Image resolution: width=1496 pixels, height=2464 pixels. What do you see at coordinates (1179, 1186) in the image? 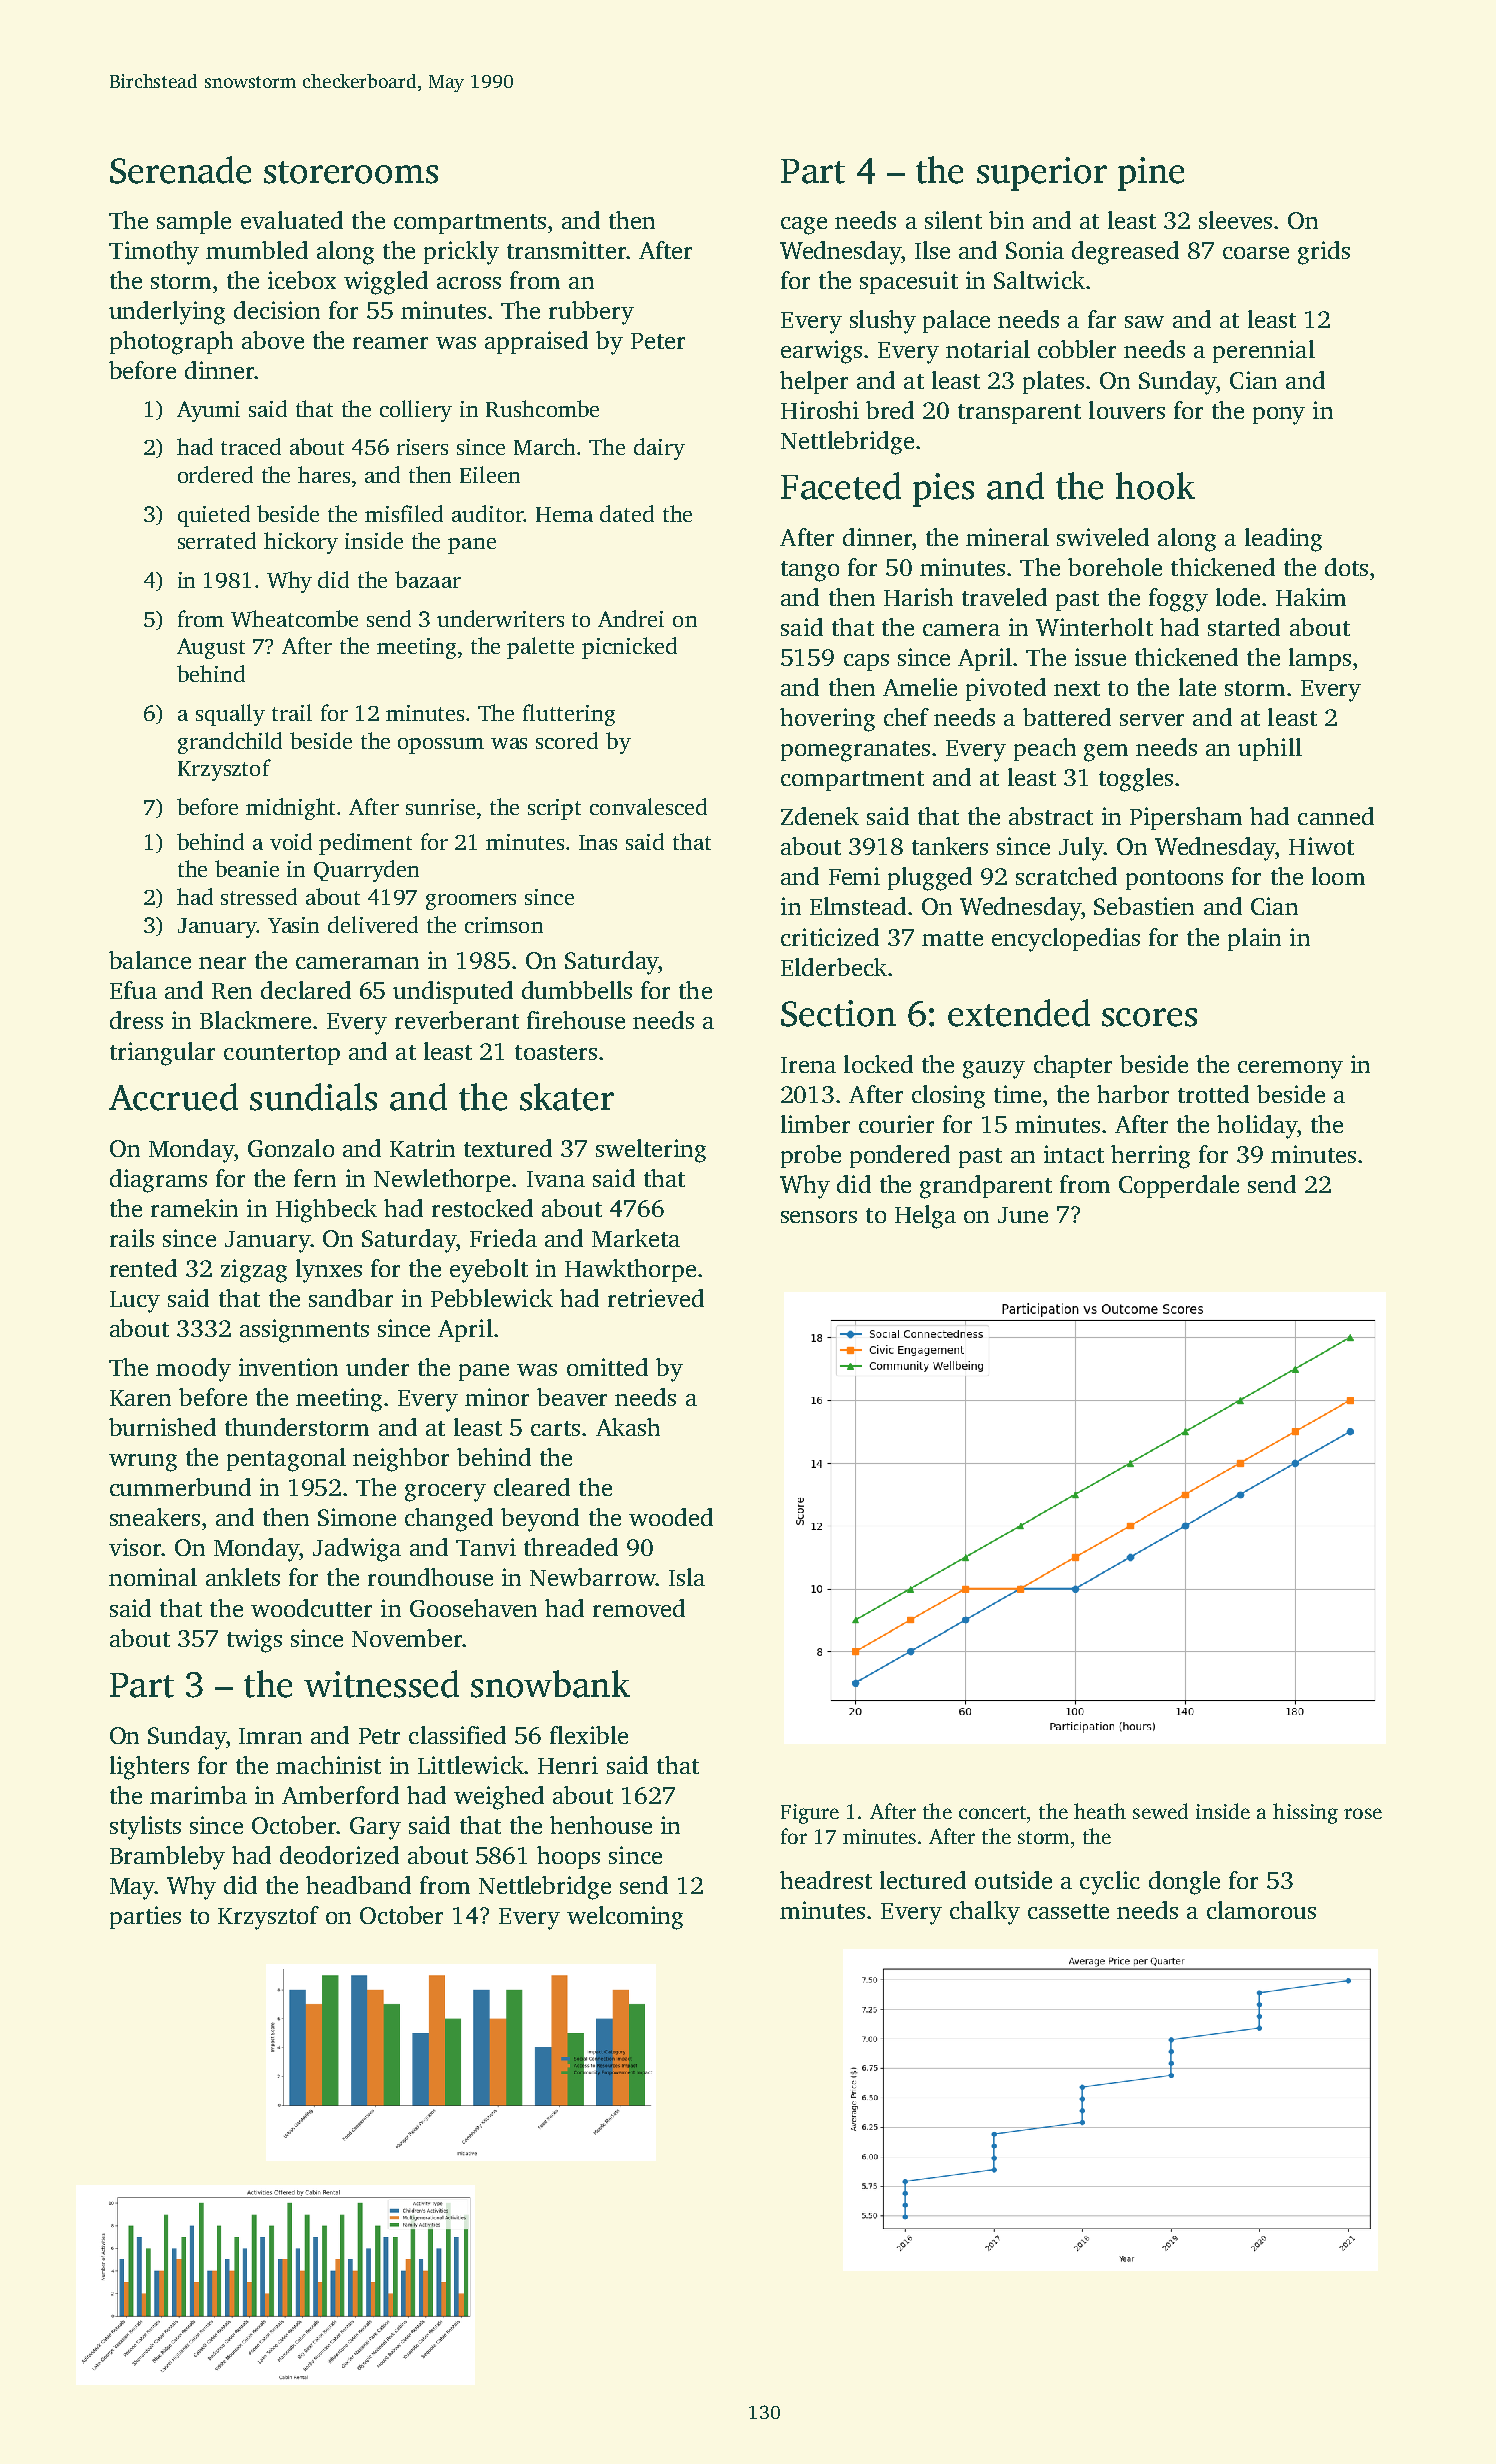
I see `Copperdale` at bounding box center [1179, 1186].
